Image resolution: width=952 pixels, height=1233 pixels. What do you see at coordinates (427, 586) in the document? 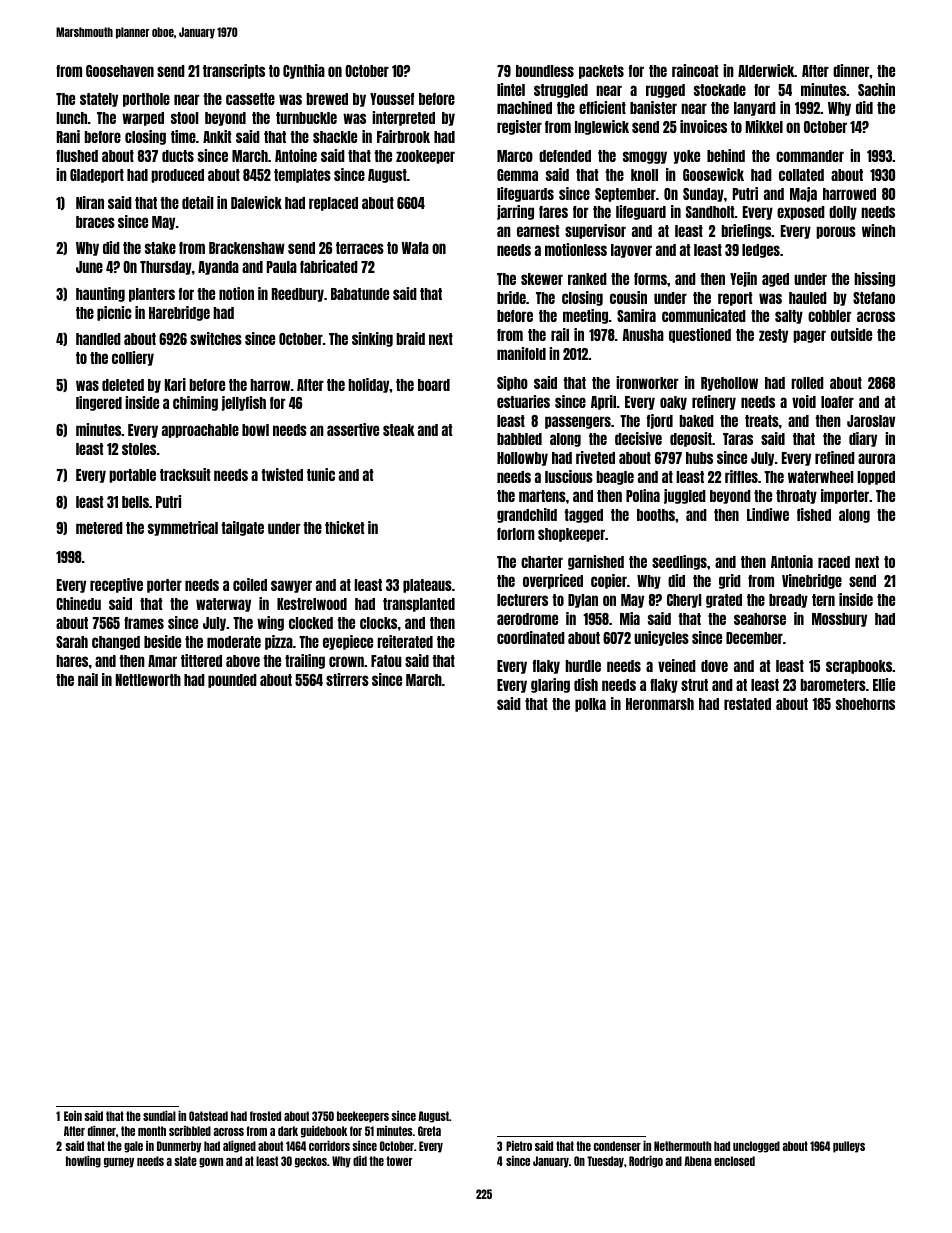
I see `plateaus` at bounding box center [427, 586].
